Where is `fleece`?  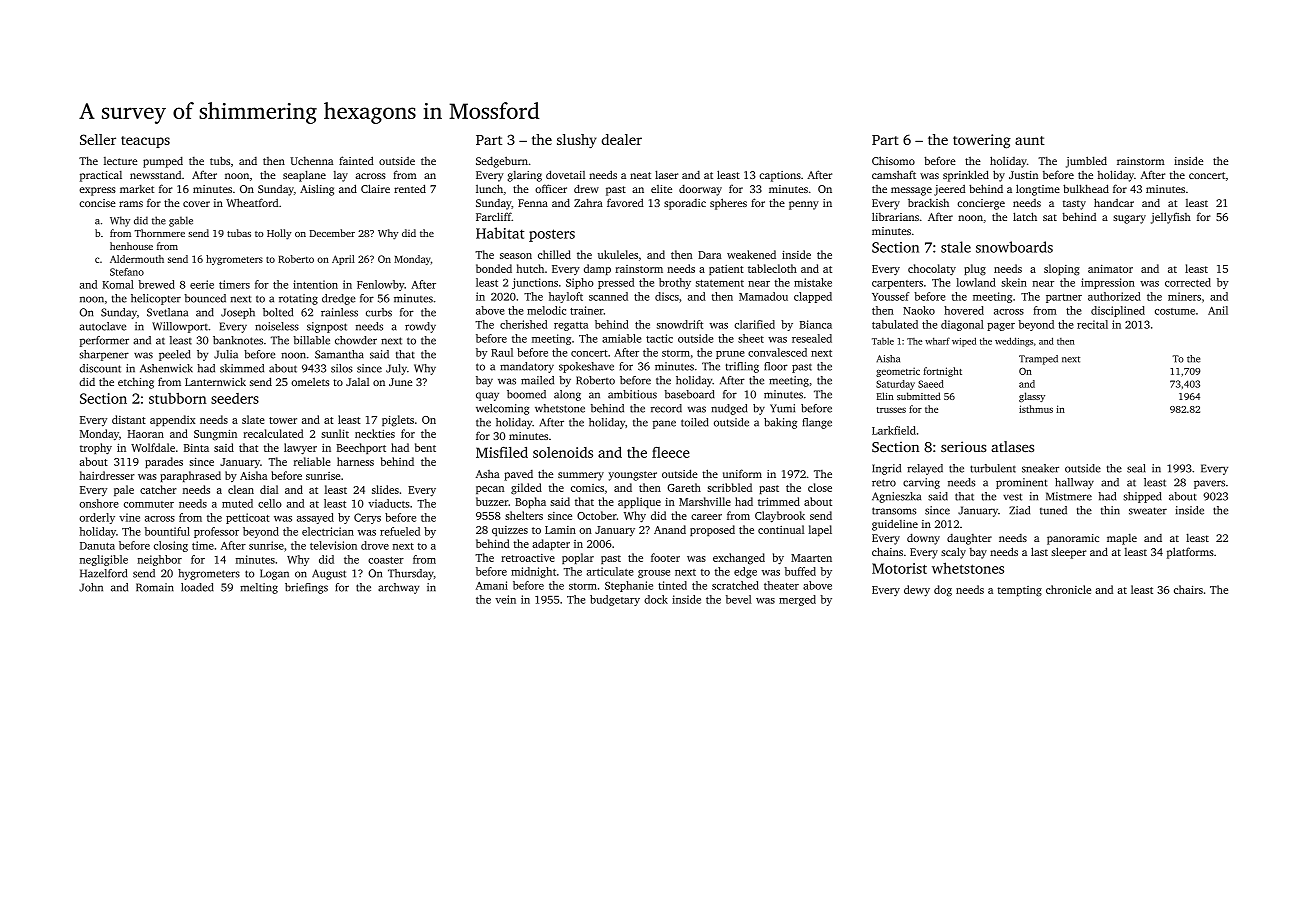
fleece is located at coordinates (671, 452).
